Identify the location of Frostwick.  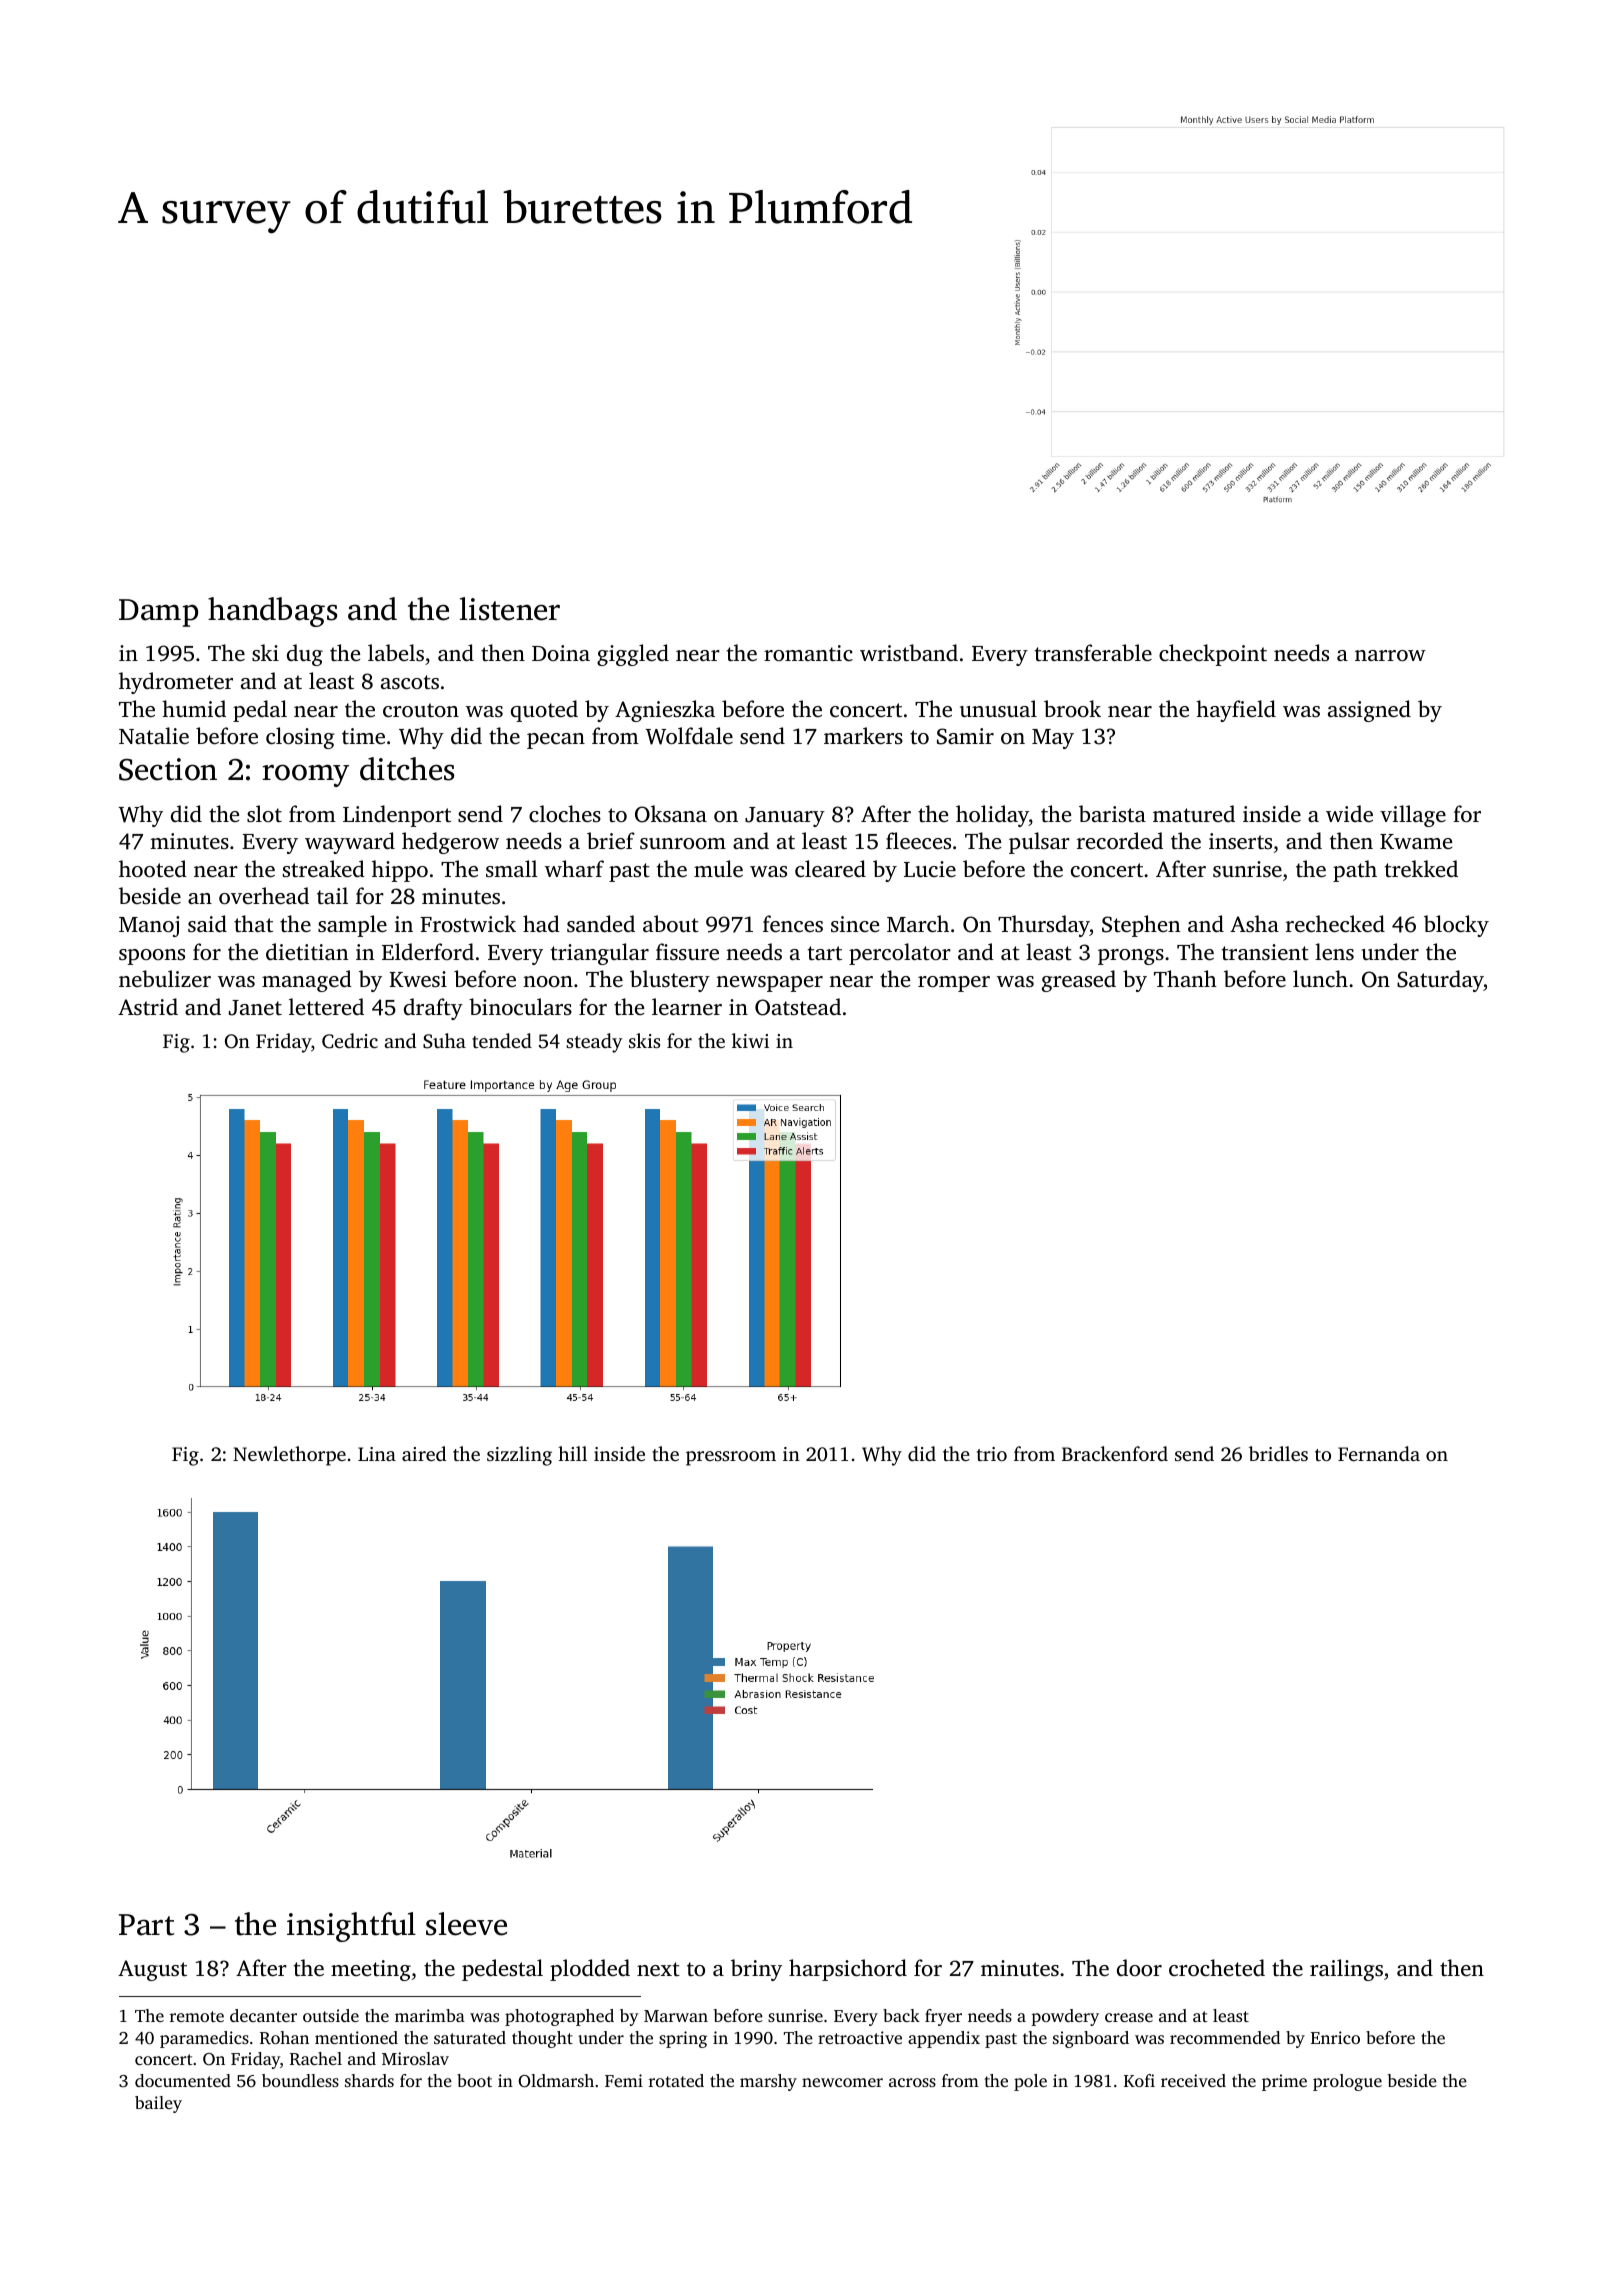
(468, 923).
